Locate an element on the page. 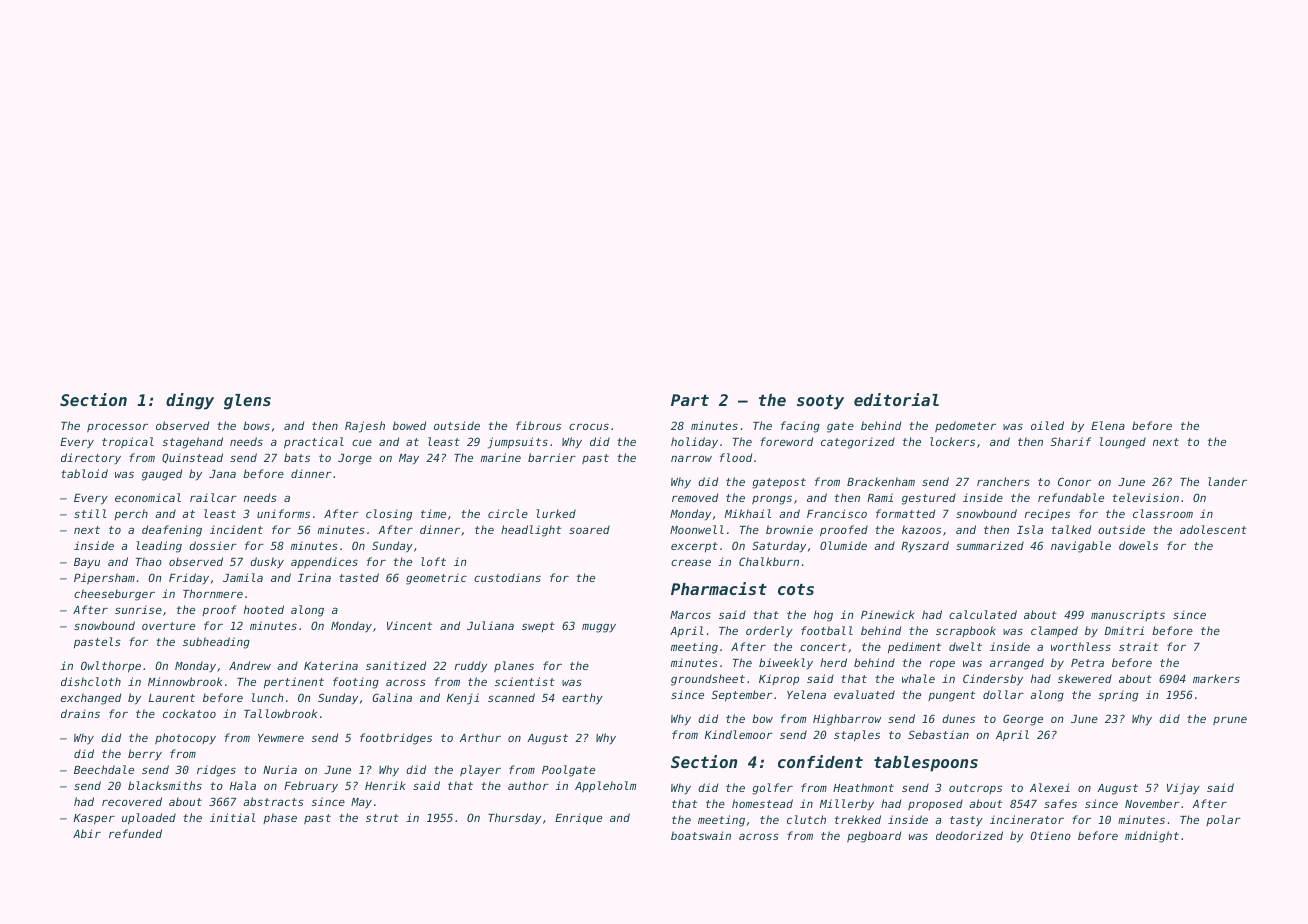  Beechdale is located at coordinates (104, 769).
